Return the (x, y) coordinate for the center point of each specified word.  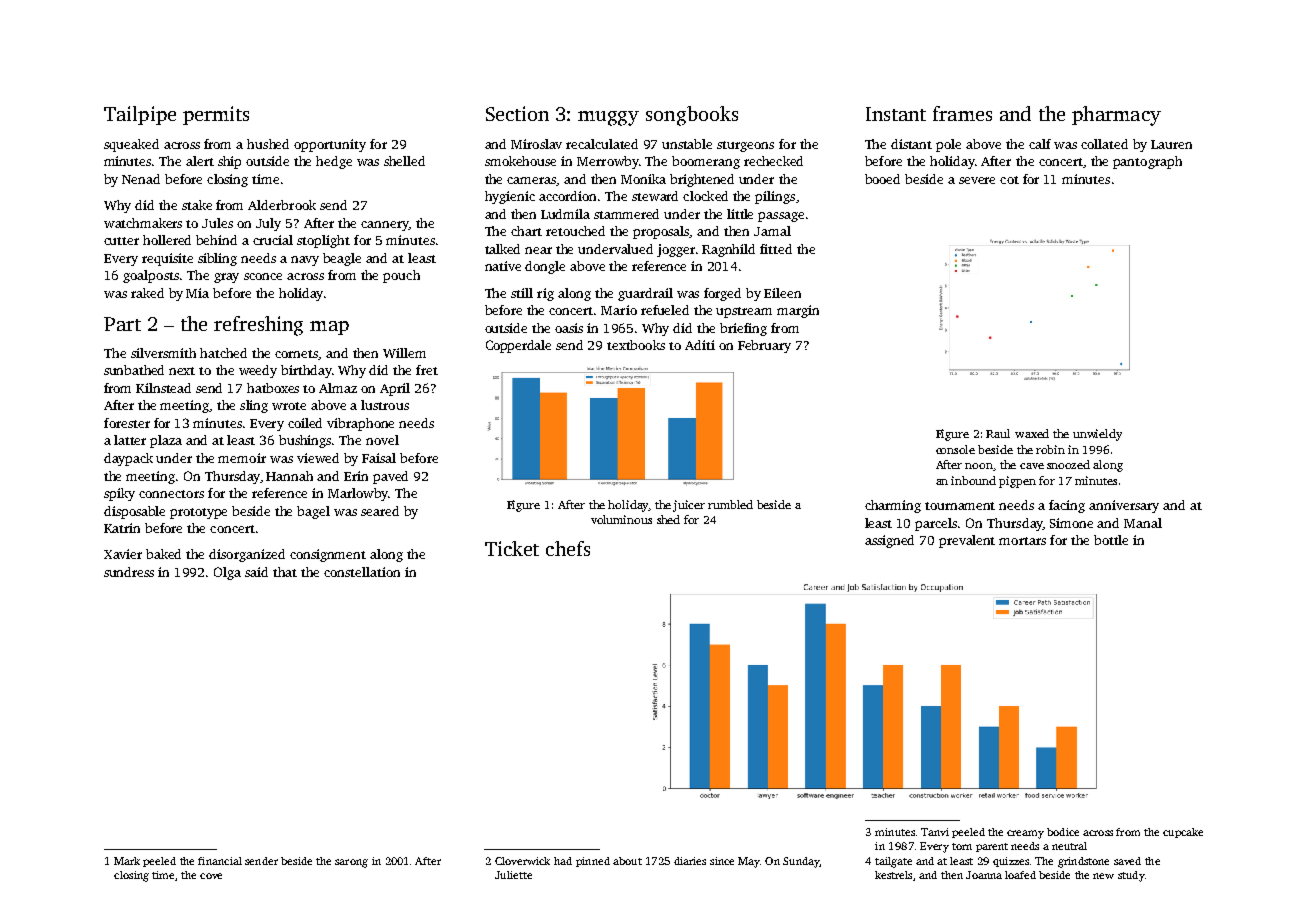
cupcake (1183, 833)
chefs (568, 548)
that (285, 572)
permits (216, 115)
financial (220, 861)
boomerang (706, 162)
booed (882, 179)
